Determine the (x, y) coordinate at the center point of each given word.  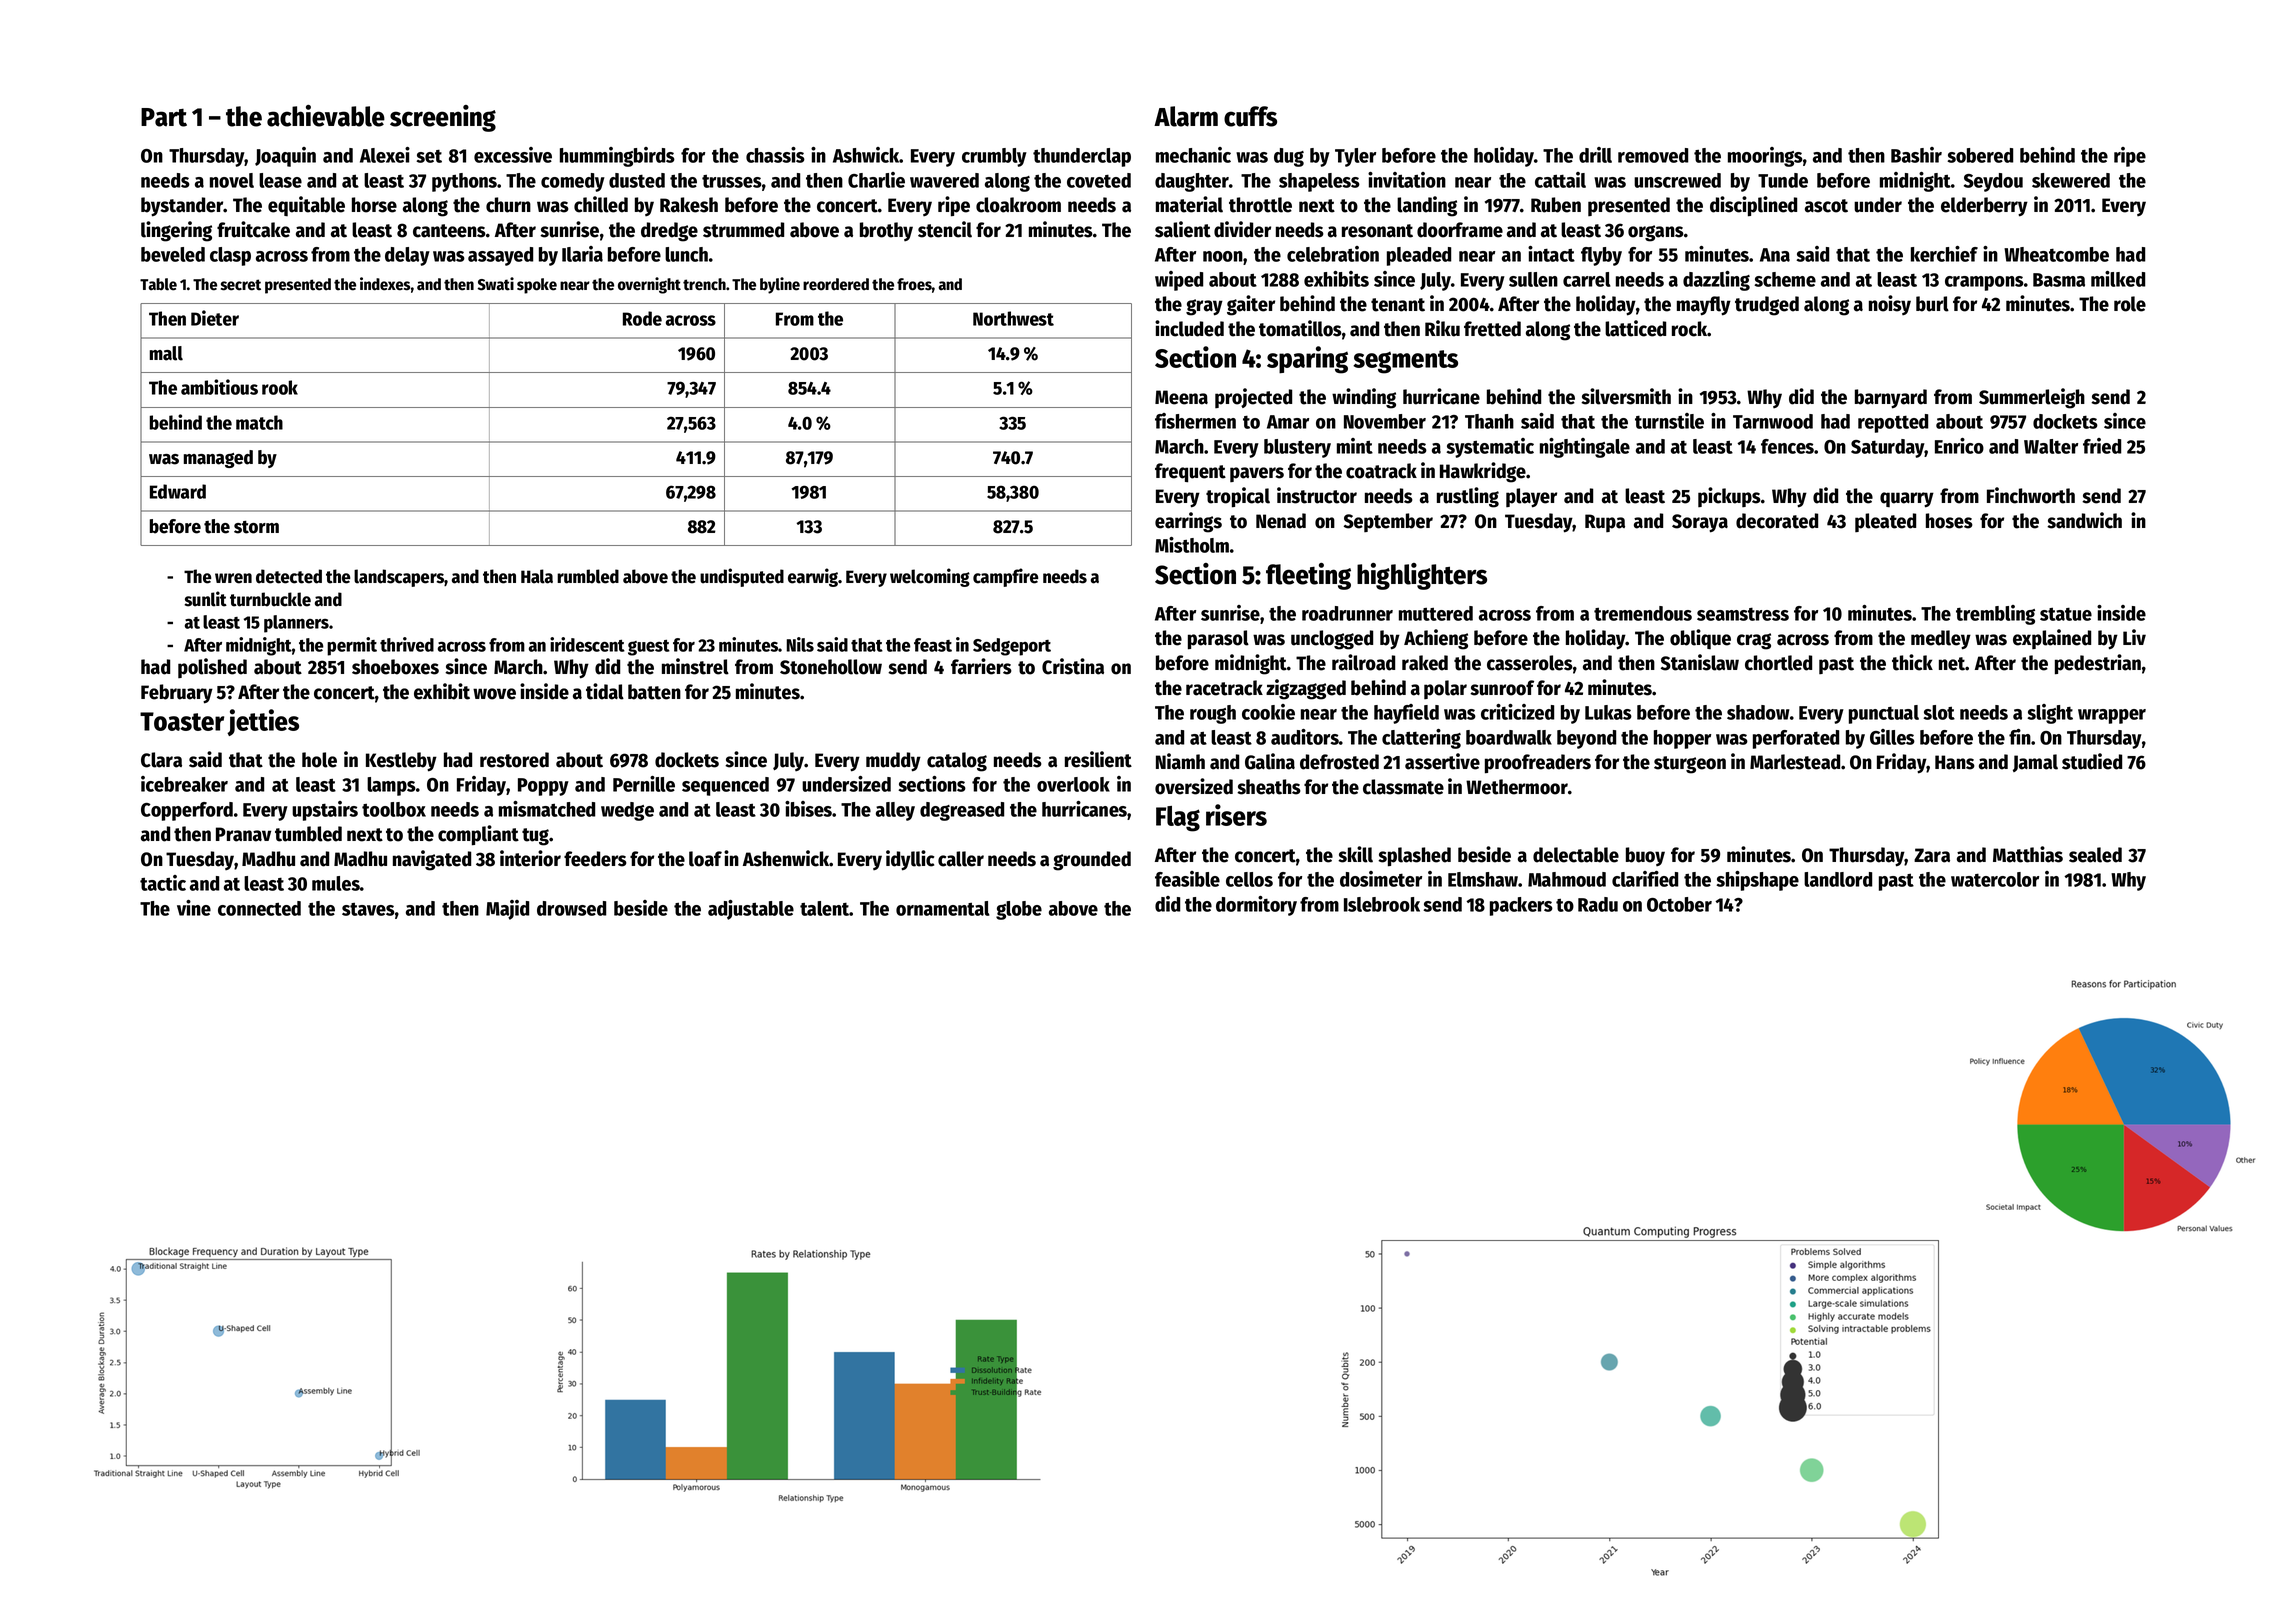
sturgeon (1690, 765)
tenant (1398, 305)
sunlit (205, 599)
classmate (1403, 787)
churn (508, 205)
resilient (1098, 759)
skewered (2071, 180)
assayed (500, 256)
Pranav (243, 834)
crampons (1984, 283)
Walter (2051, 446)
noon (1223, 256)
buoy (1645, 856)
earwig (813, 577)
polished (212, 668)
